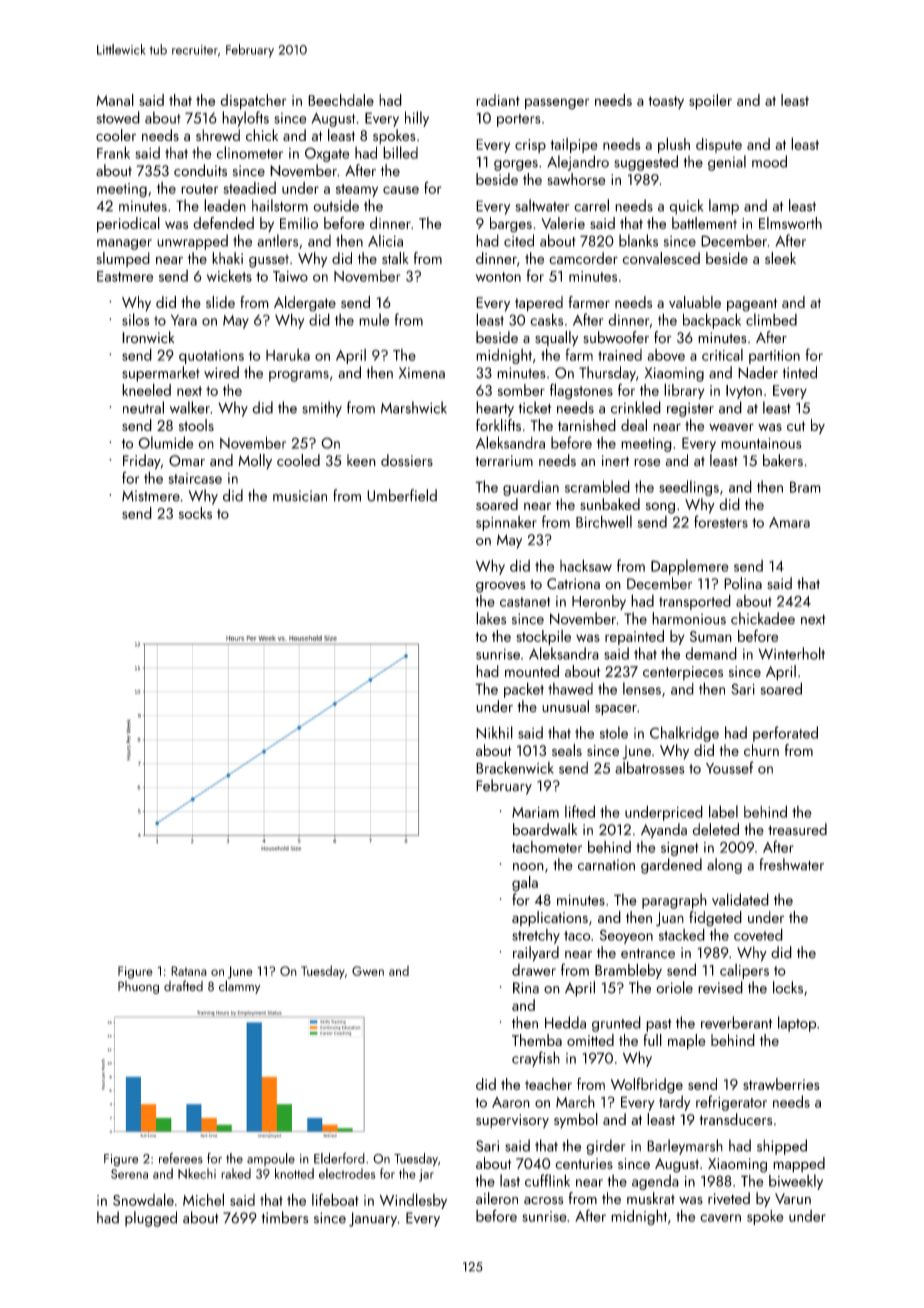 This screenshot has height=1308, width=924. I want to click on Varun, so click(793, 1199).
